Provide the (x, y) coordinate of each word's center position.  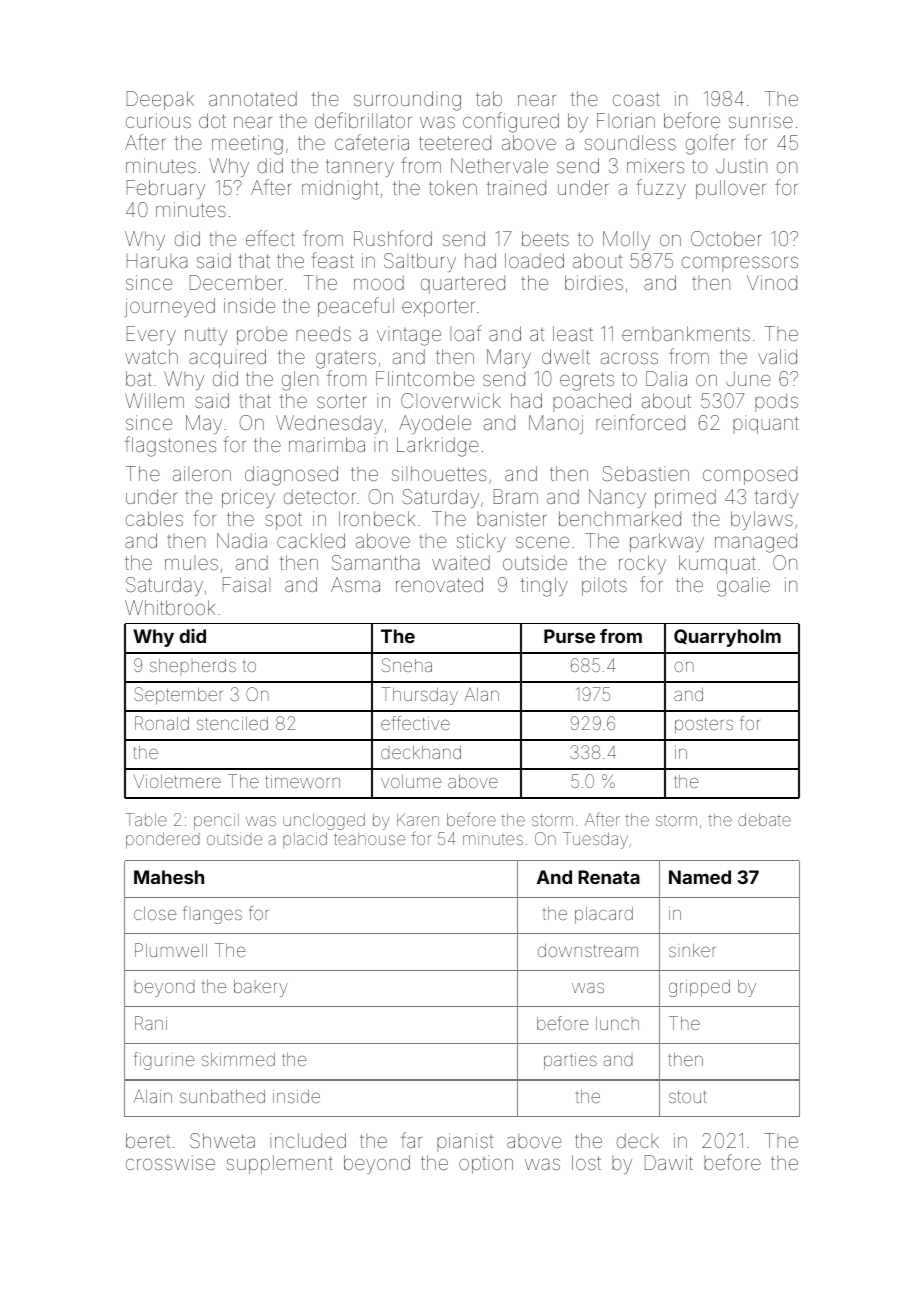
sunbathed (222, 1096)
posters (704, 726)
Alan (482, 694)
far (411, 1140)
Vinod (772, 282)
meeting (247, 145)
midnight (340, 190)
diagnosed (291, 476)
